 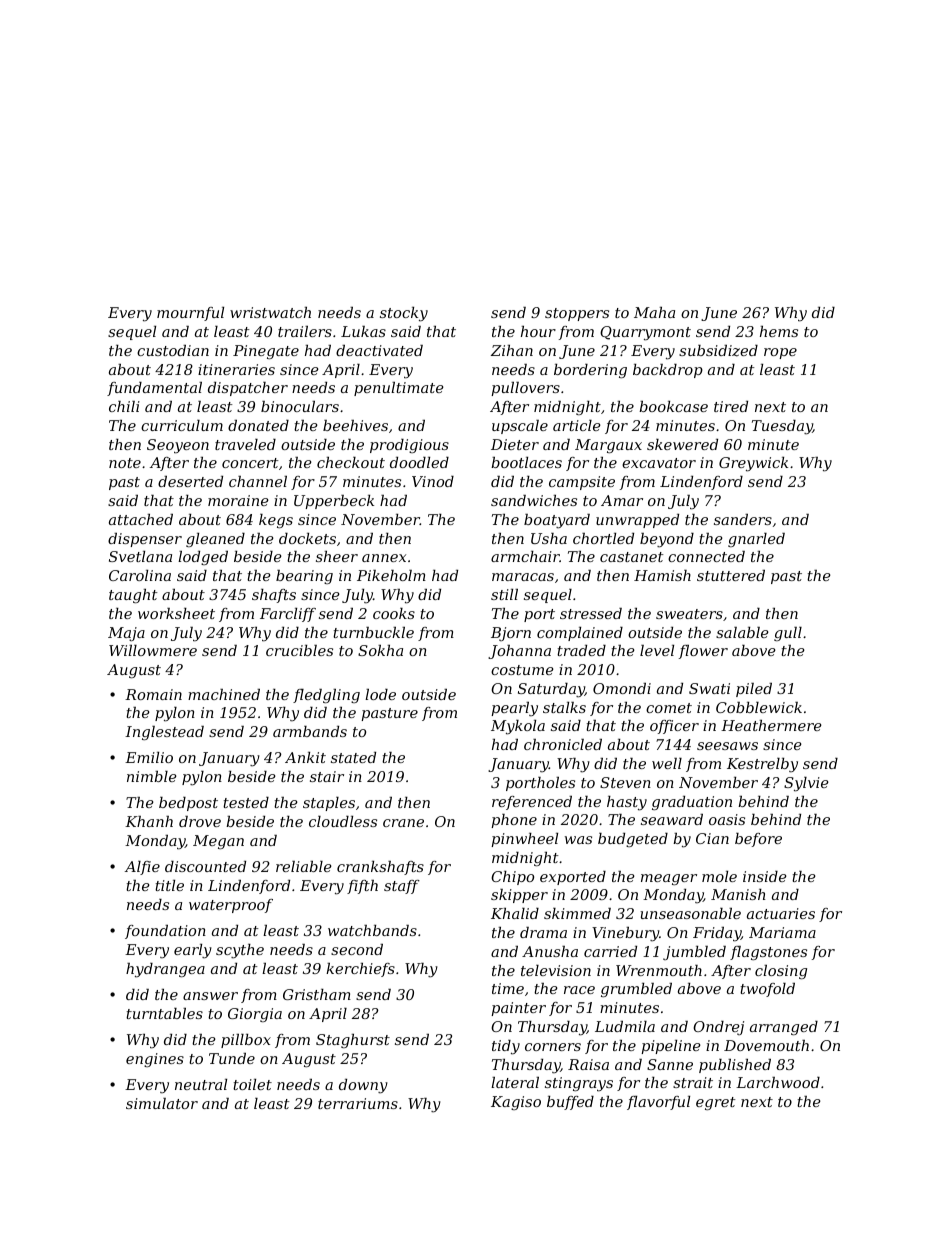 What do you see at coordinates (514, 821) in the screenshot?
I see `phone` at bounding box center [514, 821].
